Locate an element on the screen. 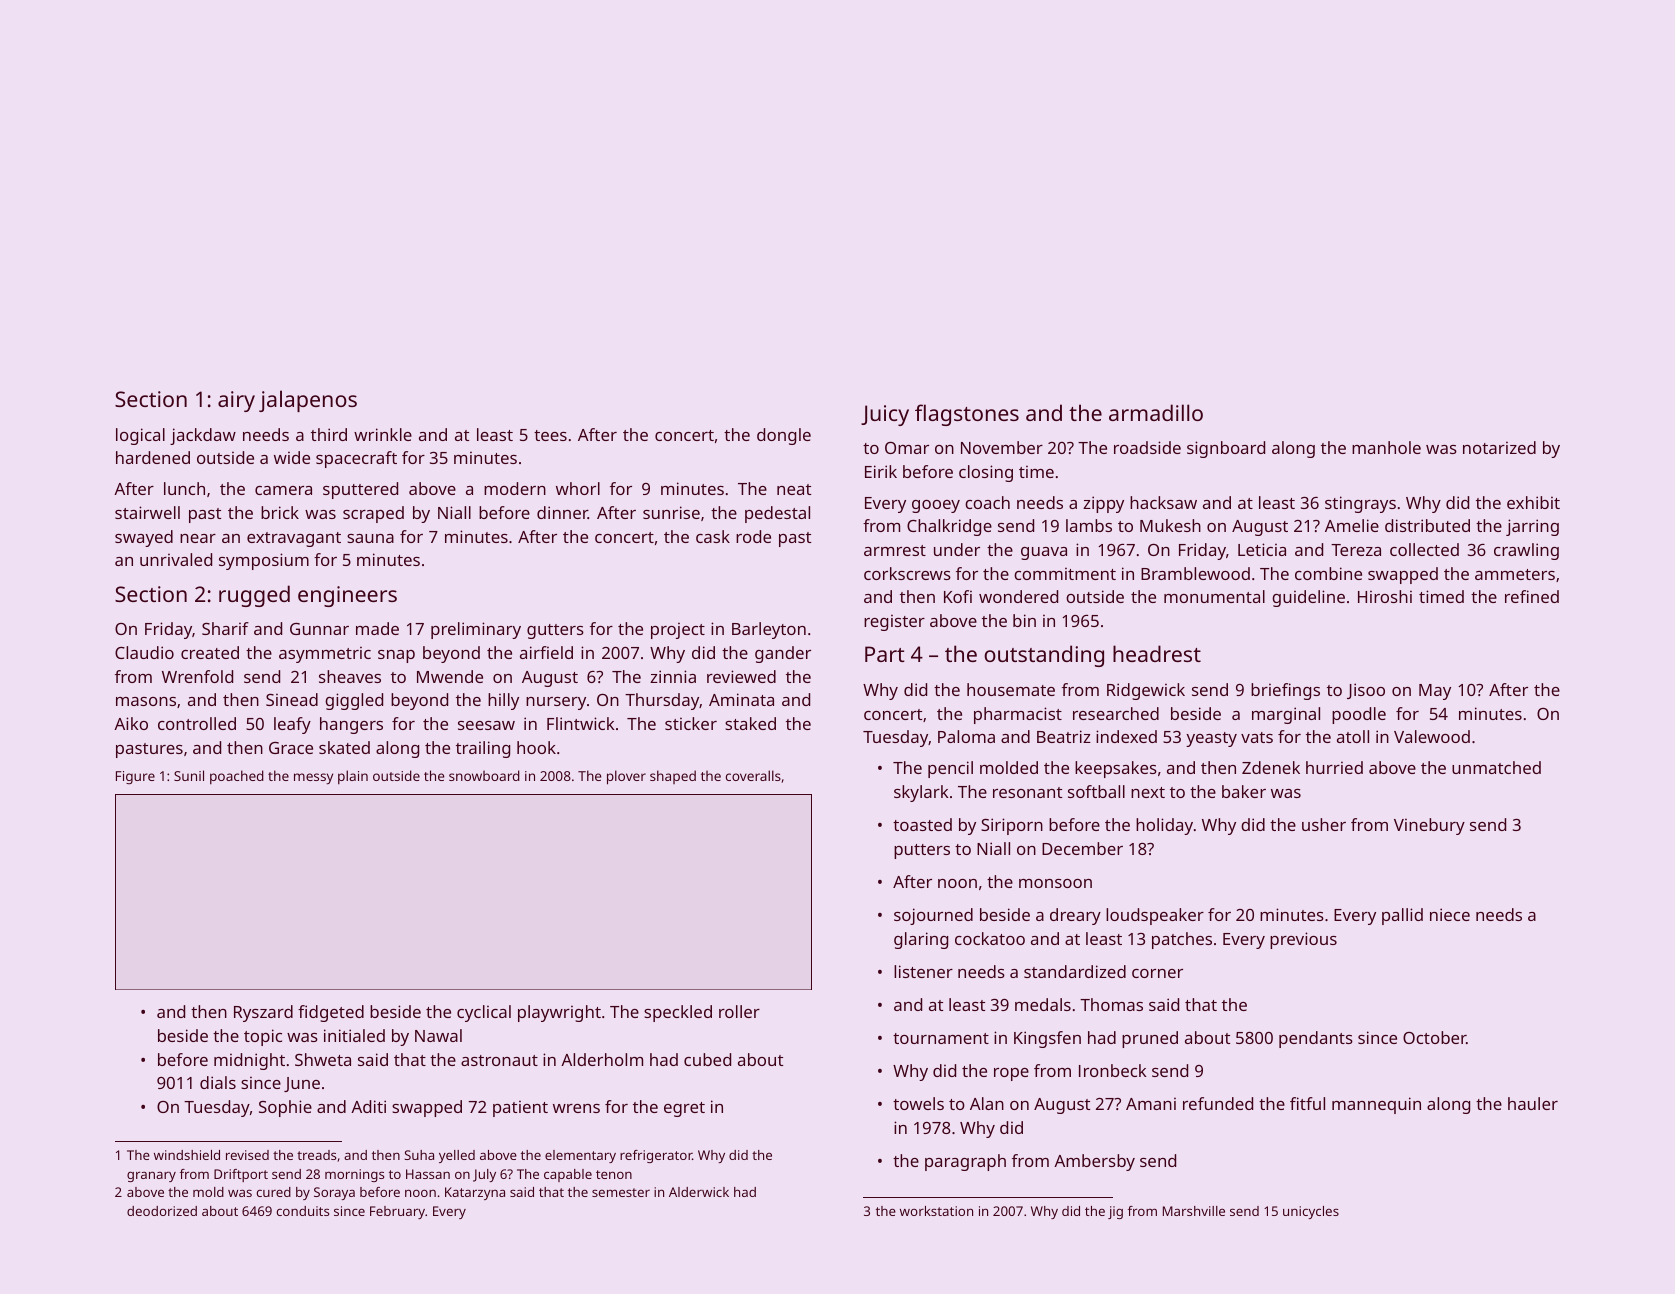 This screenshot has width=1675, height=1294. October is located at coordinates (1434, 1037).
